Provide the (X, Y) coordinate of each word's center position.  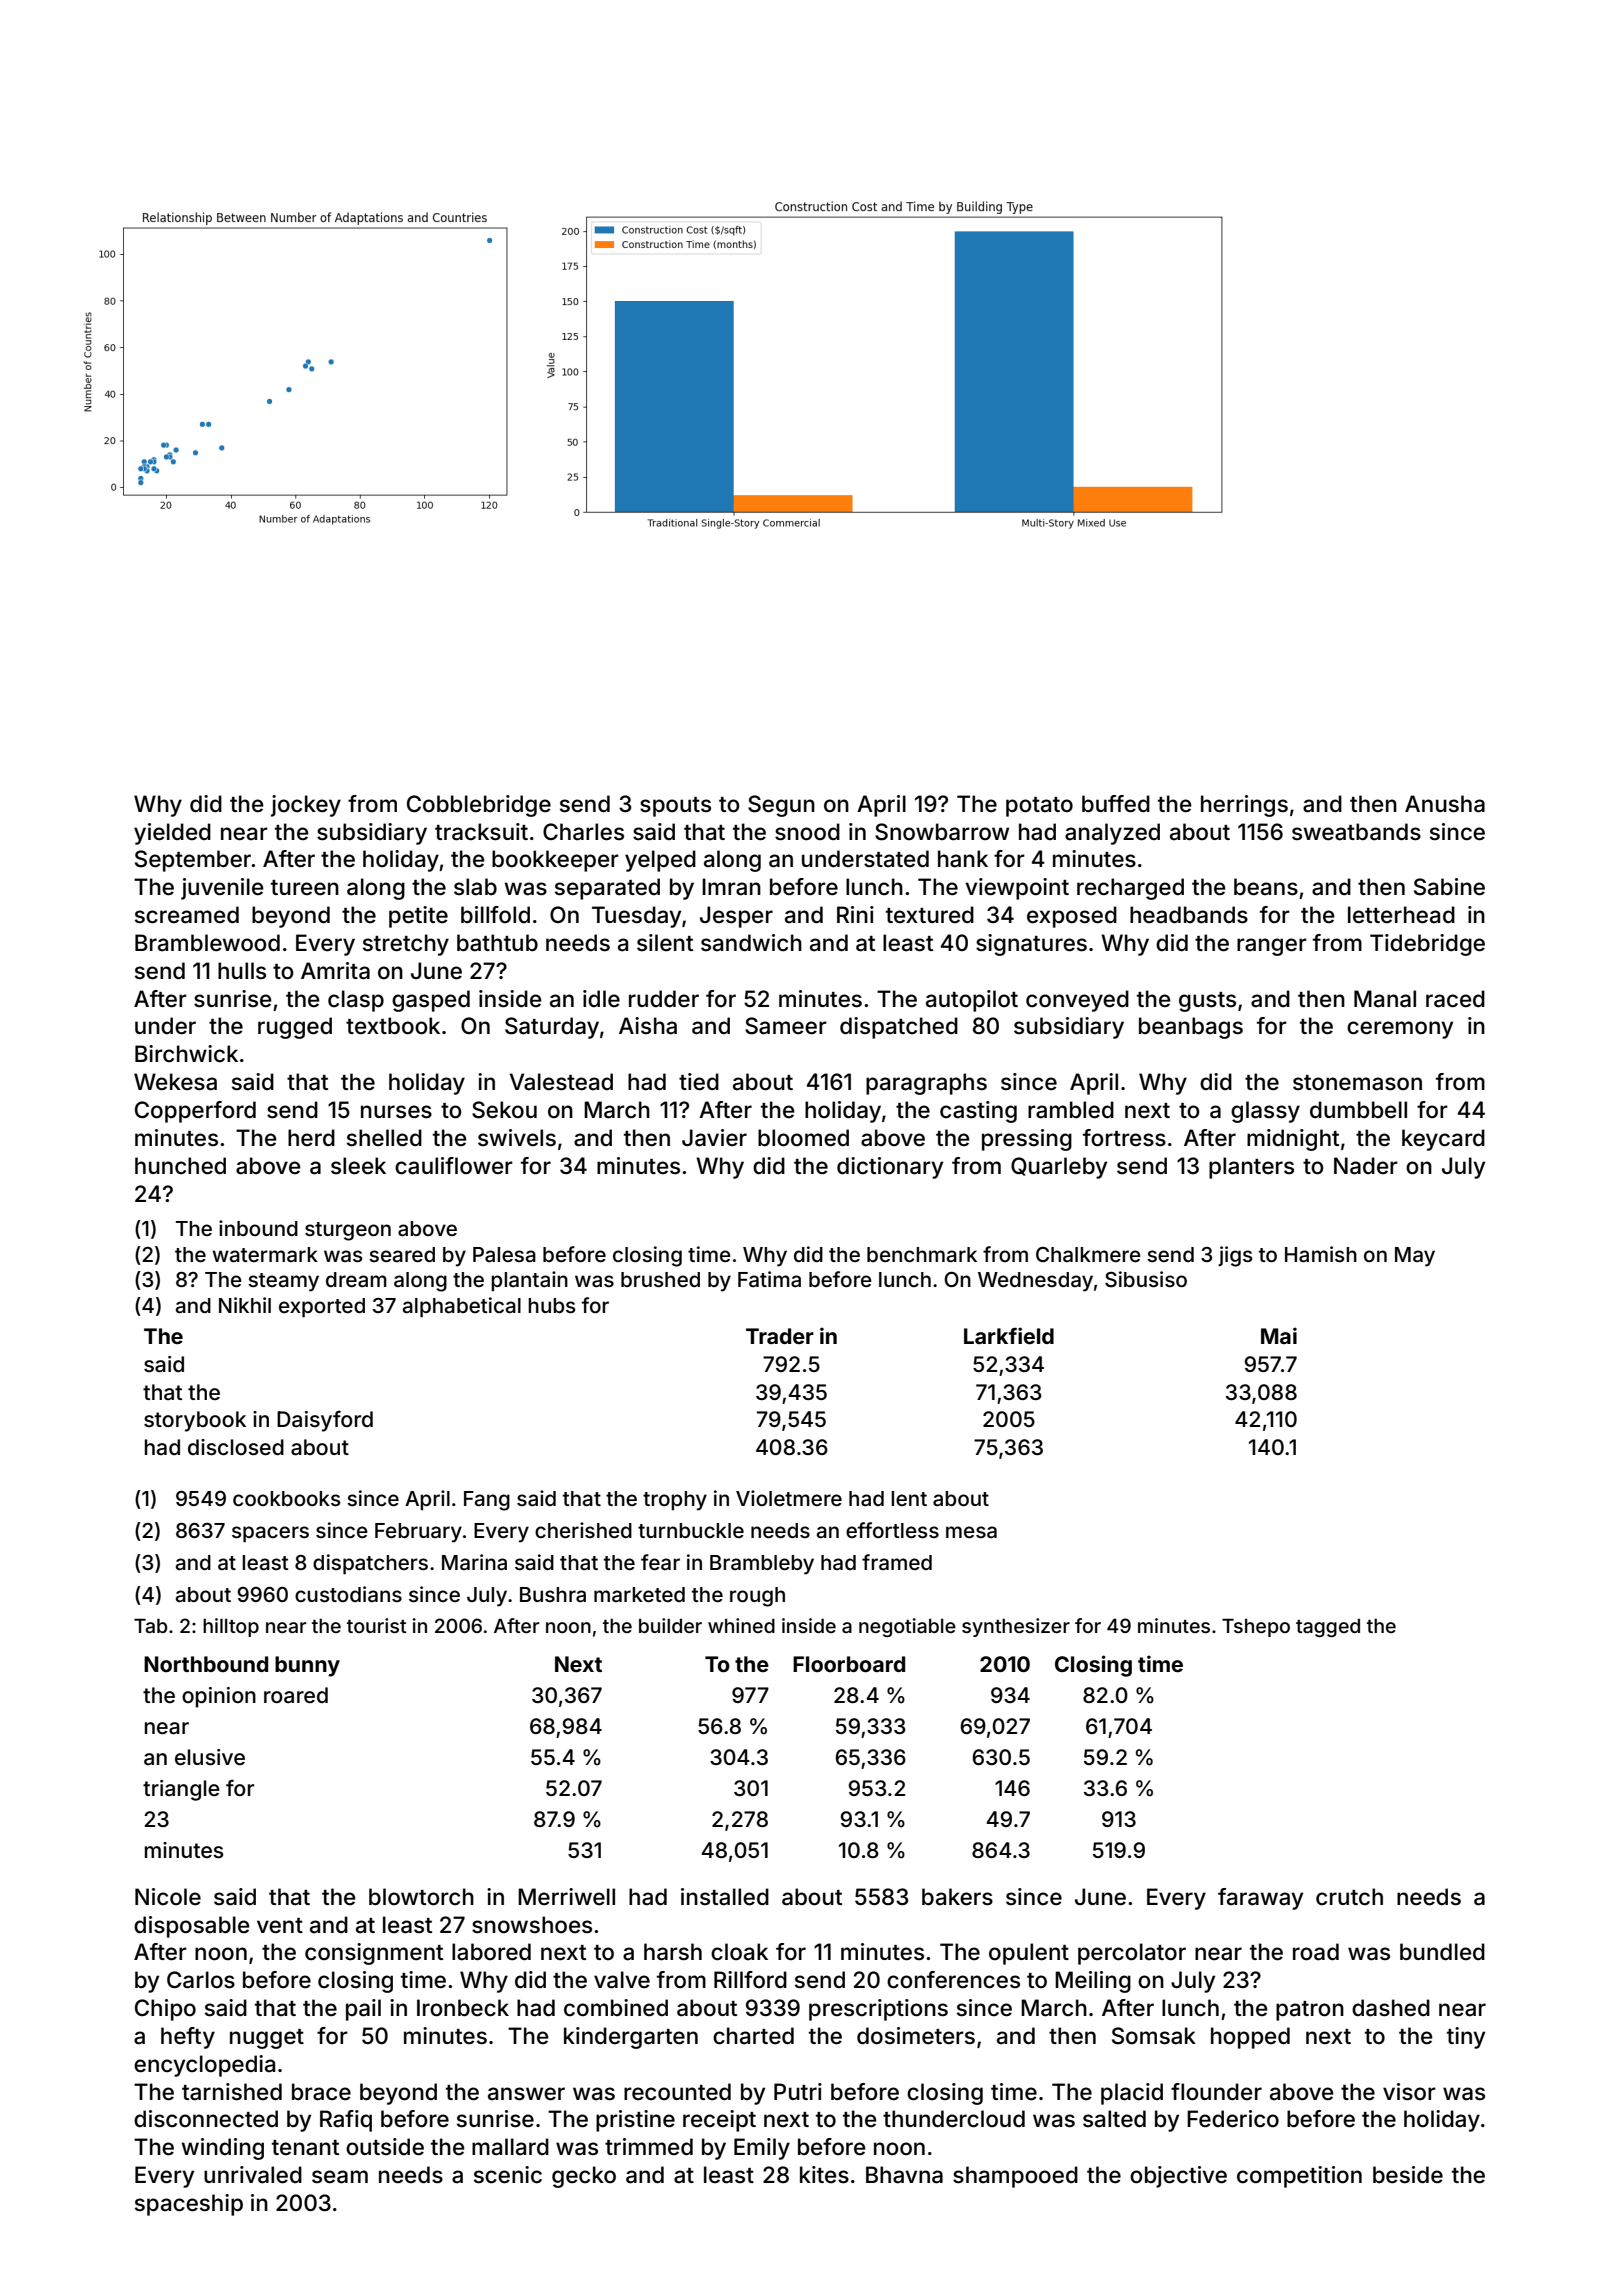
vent (280, 1926)
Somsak (1154, 2036)
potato (1039, 807)
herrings (1244, 806)
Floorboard (849, 1664)
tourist (377, 1625)
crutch (1349, 1897)
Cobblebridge (479, 806)
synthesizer (1016, 1627)
